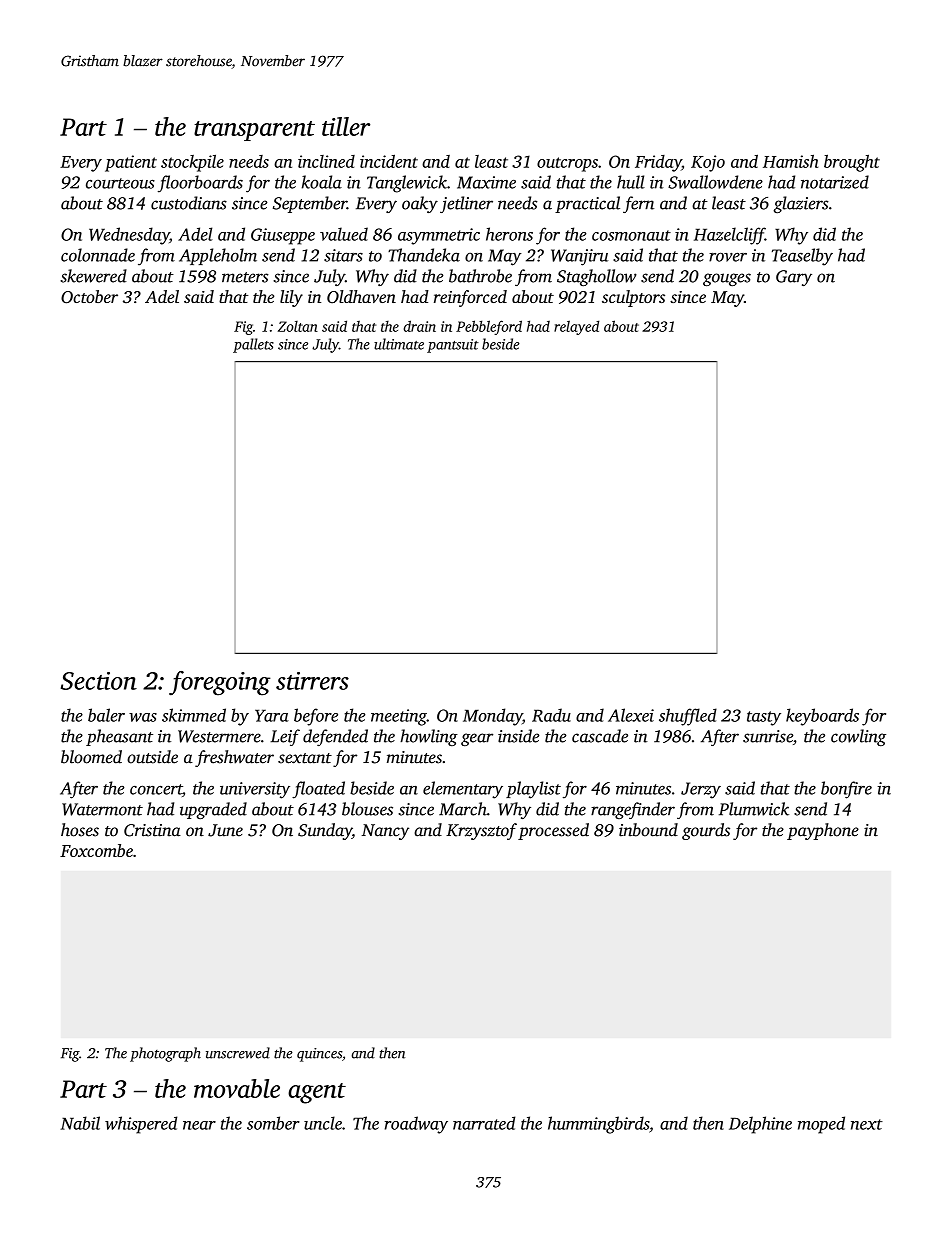 The image size is (952, 1233). Describe the element at coordinates (80, 1123) in the image. I see `Nabil` at that location.
